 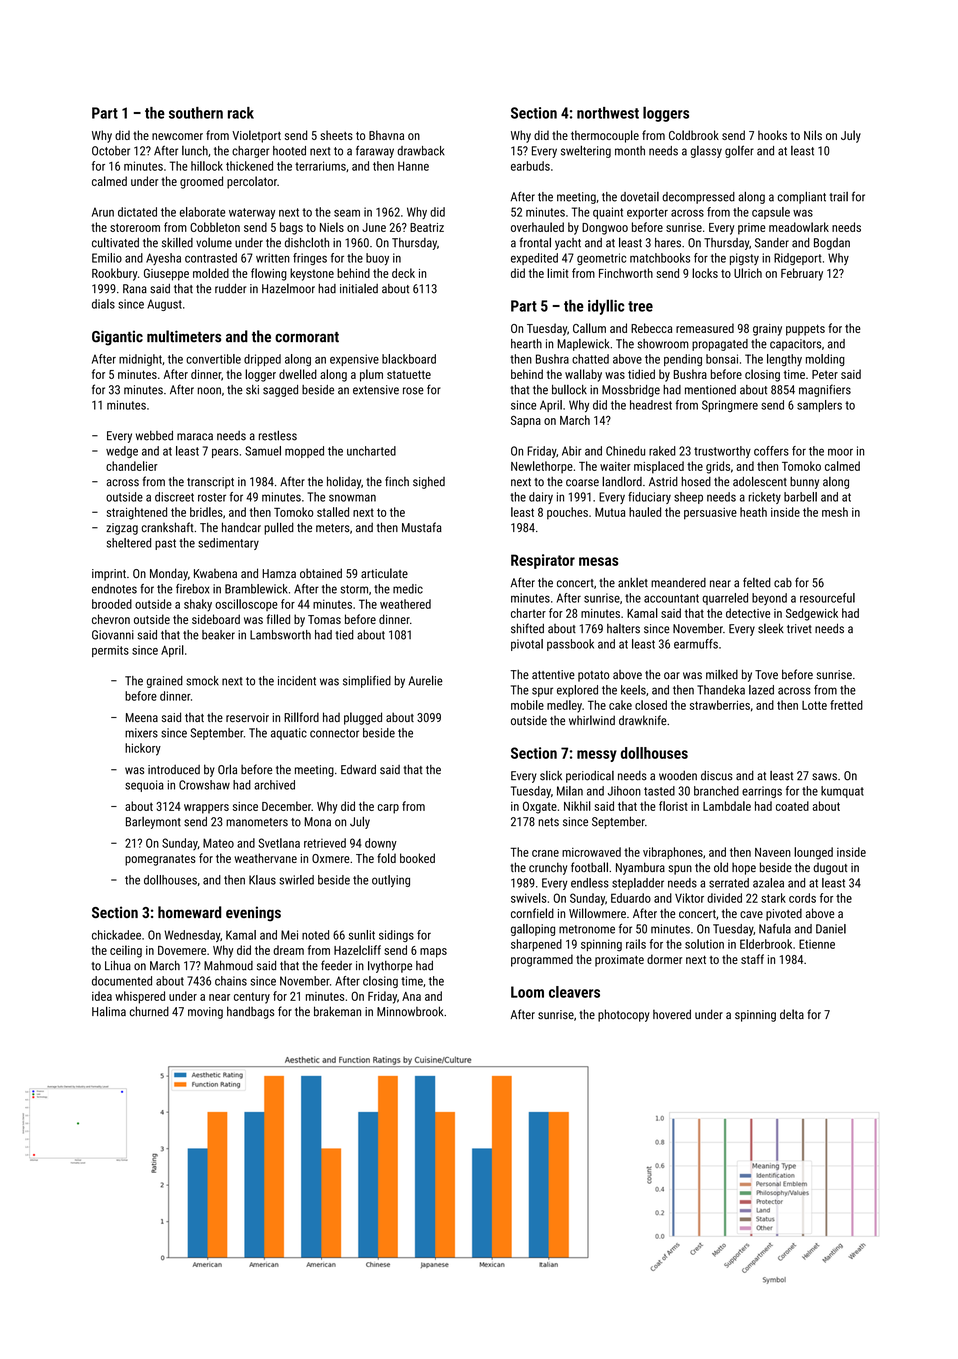 I want to click on cormorant, so click(x=307, y=337).
